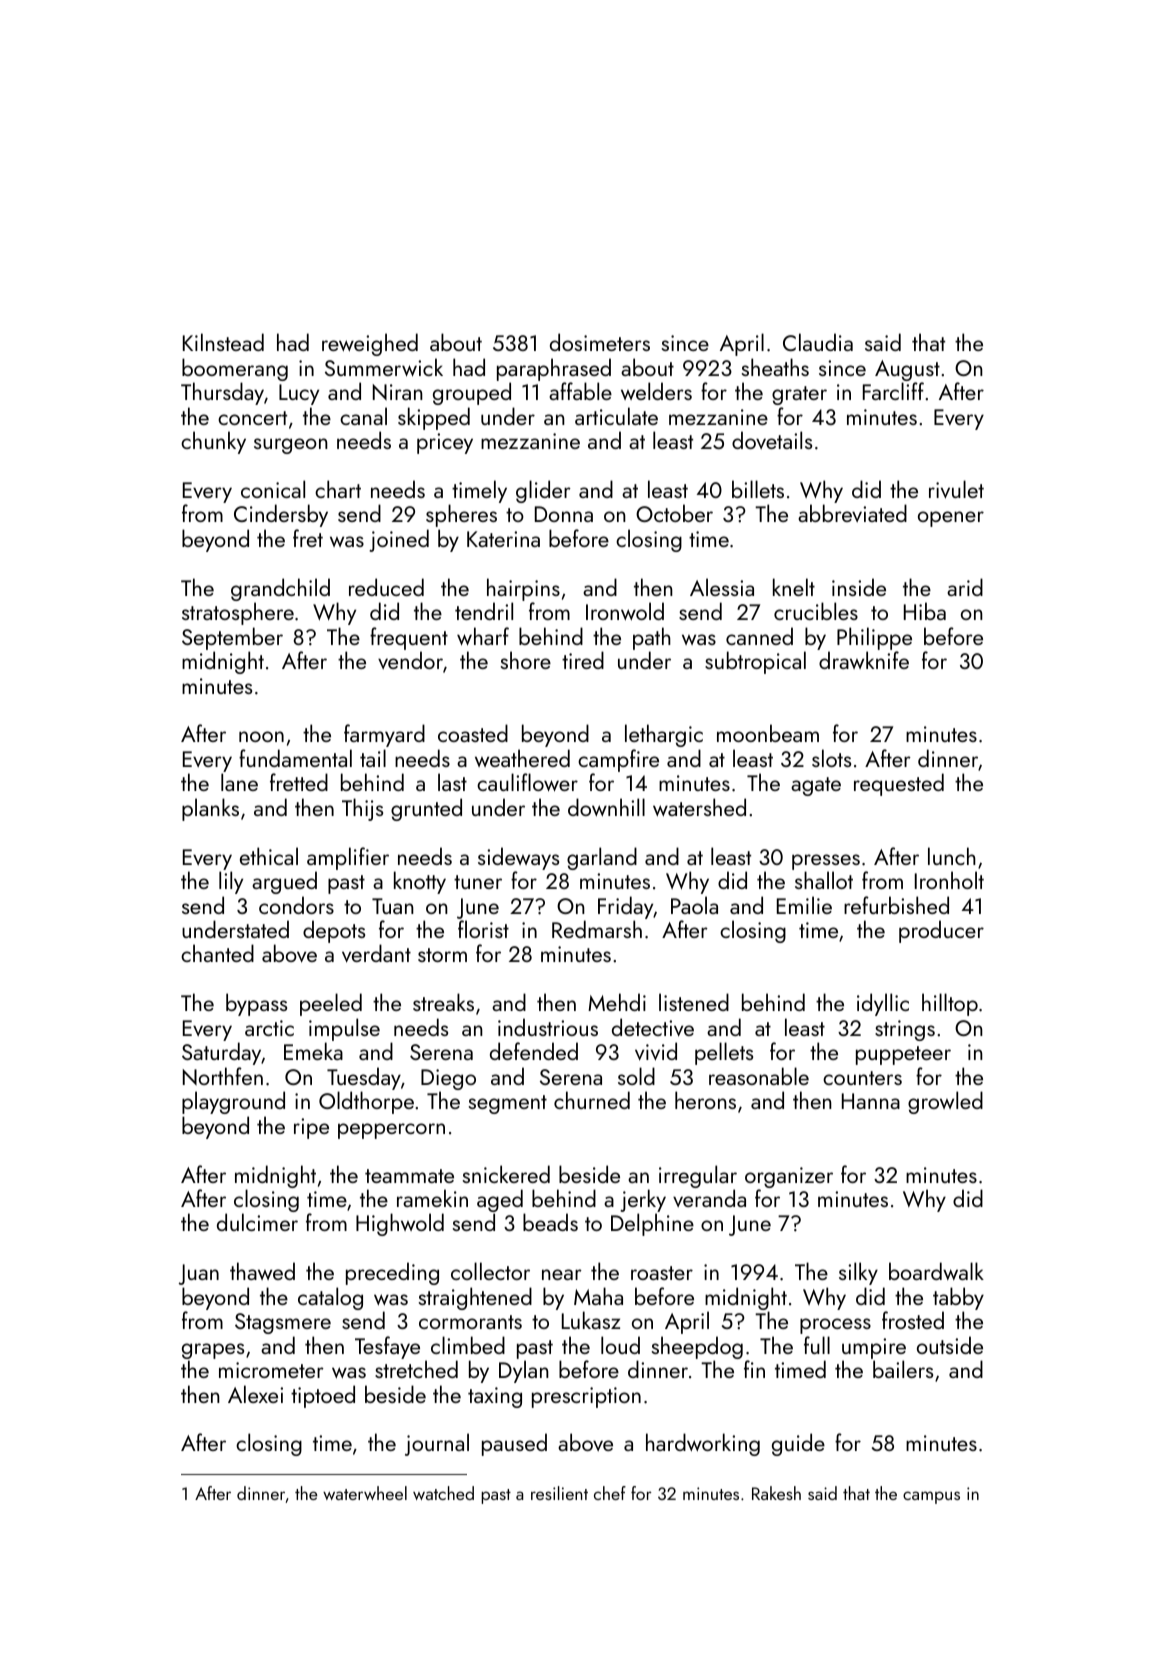 The height and width of the document is (1654, 1165). What do you see at coordinates (338, 489) in the document?
I see `chart` at bounding box center [338, 489].
